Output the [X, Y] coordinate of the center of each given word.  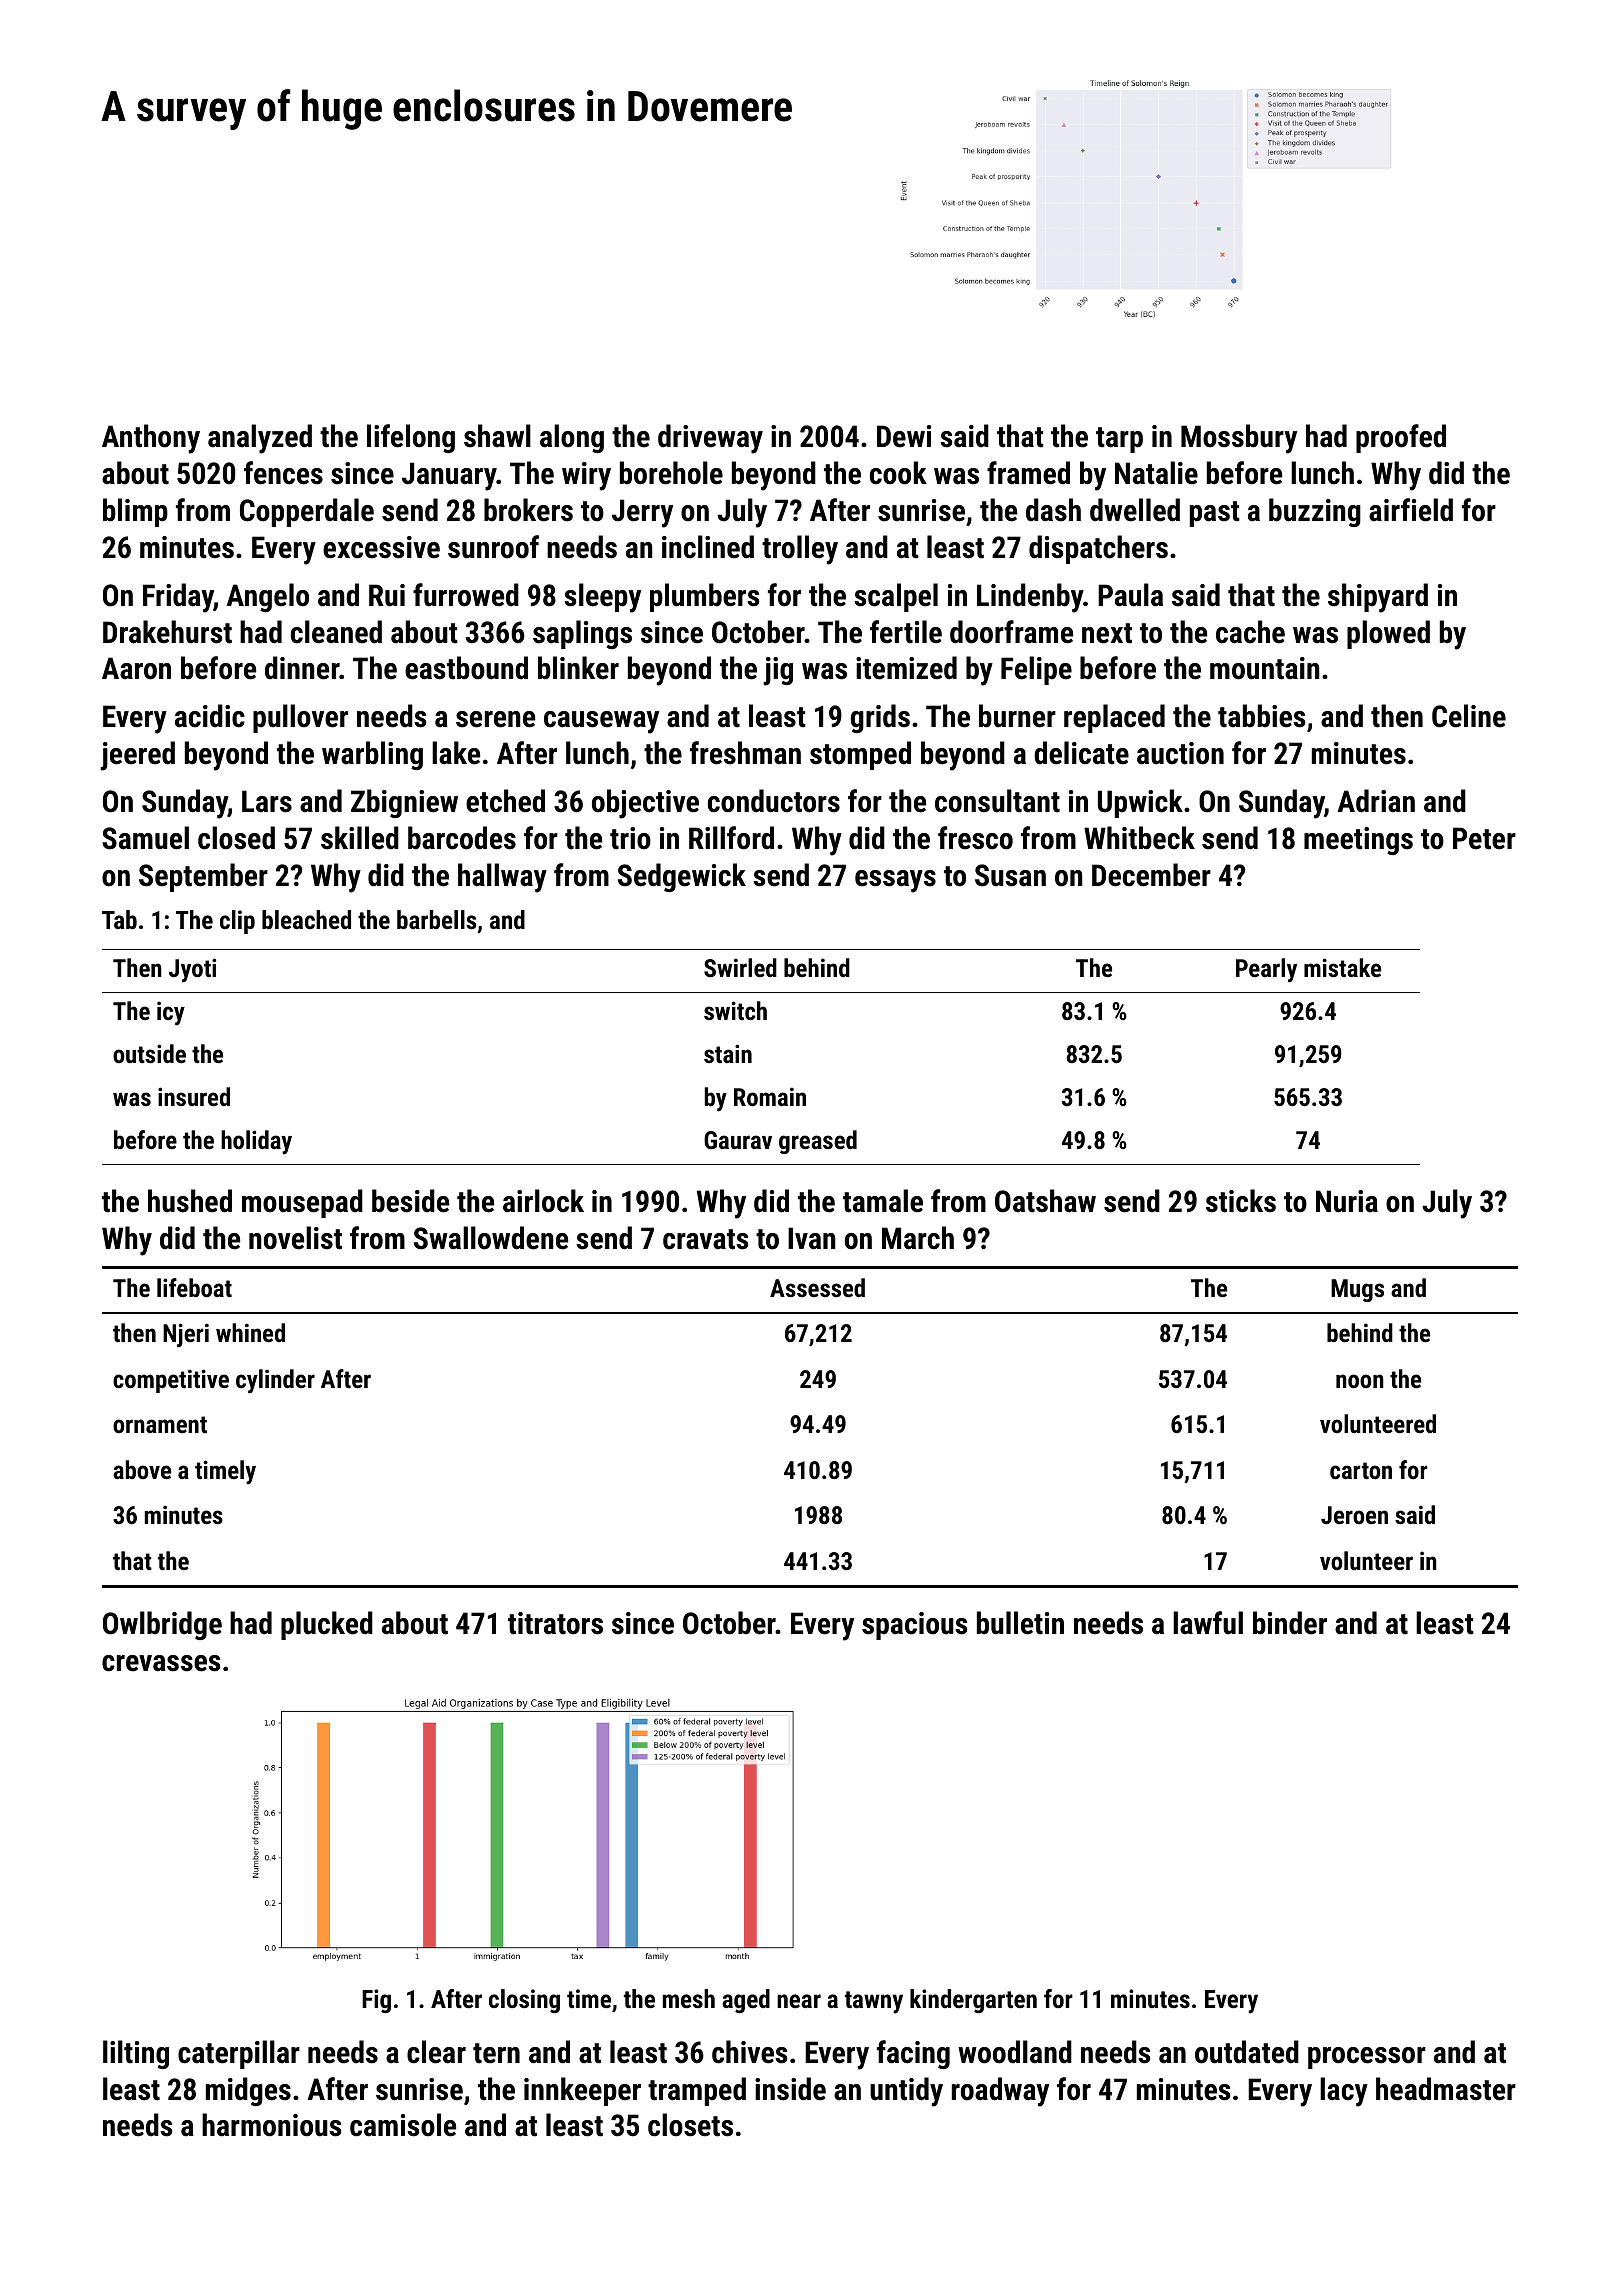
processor [1367, 2058]
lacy [1344, 2092]
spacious [915, 1626]
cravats [706, 1239]
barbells [436, 919]
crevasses [161, 1663]
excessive [381, 547]
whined [250, 1332]
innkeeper [582, 2091]
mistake [1342, 967]
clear [436, 2052]
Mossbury [1239, 439]
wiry [586, 476]
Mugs [1357, 1290]
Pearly [1266, 970]
